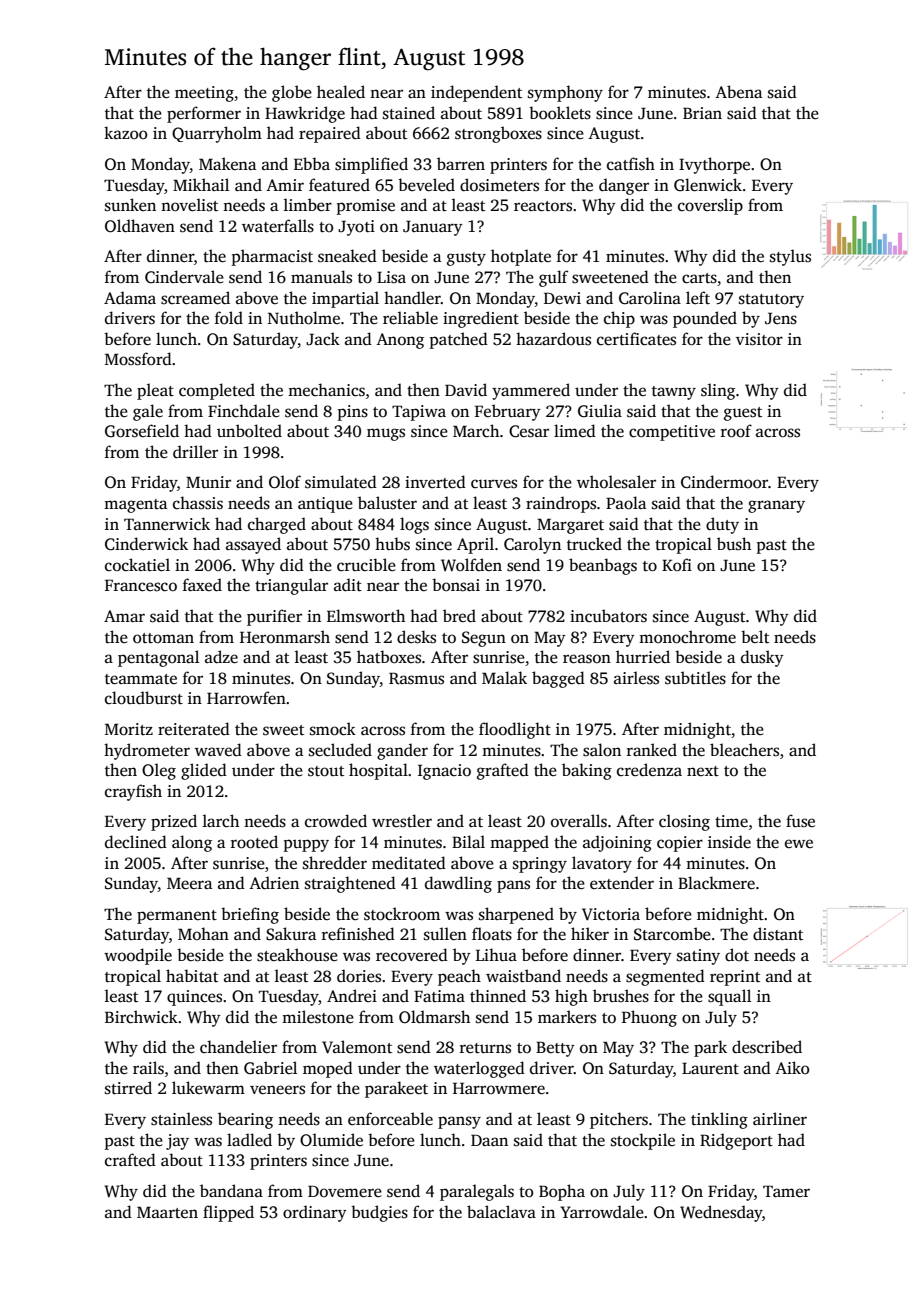 The image size is (924, 1308). Describe the element at coordinates (729, 997) in the image. I see `squall` at that location.
